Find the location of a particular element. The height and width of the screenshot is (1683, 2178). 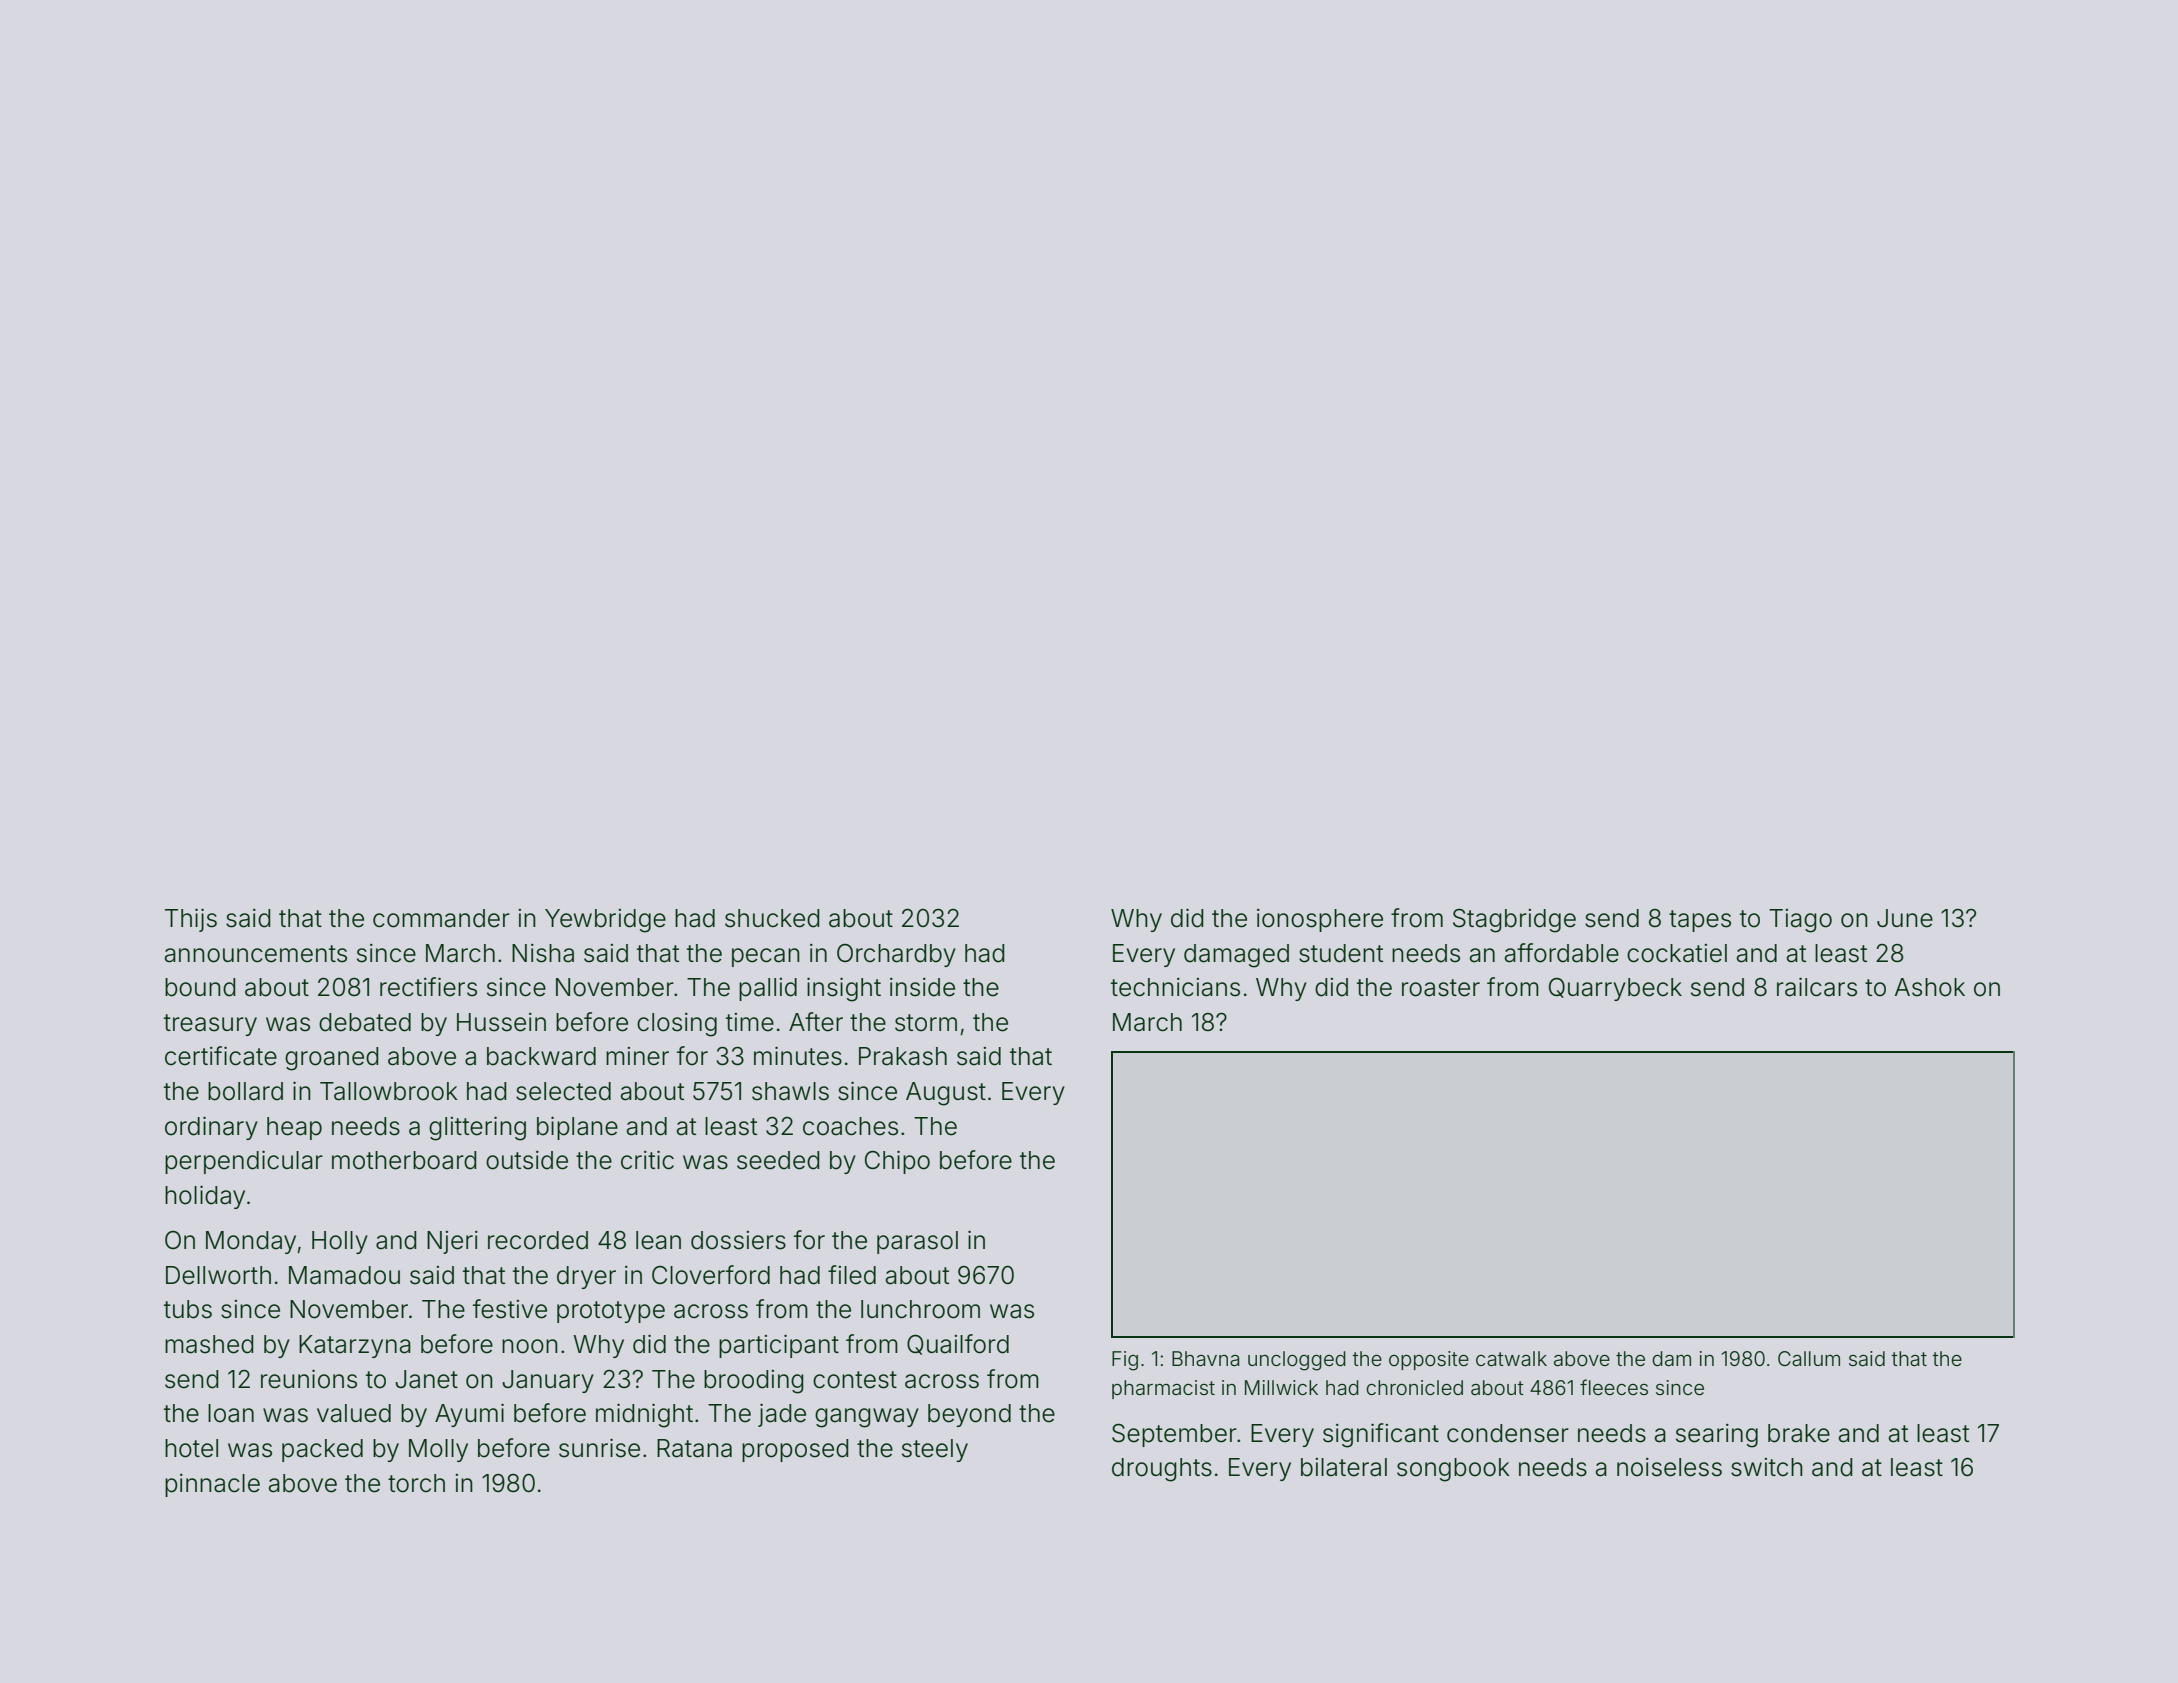

contest is located at coordinates (855, 1380).
